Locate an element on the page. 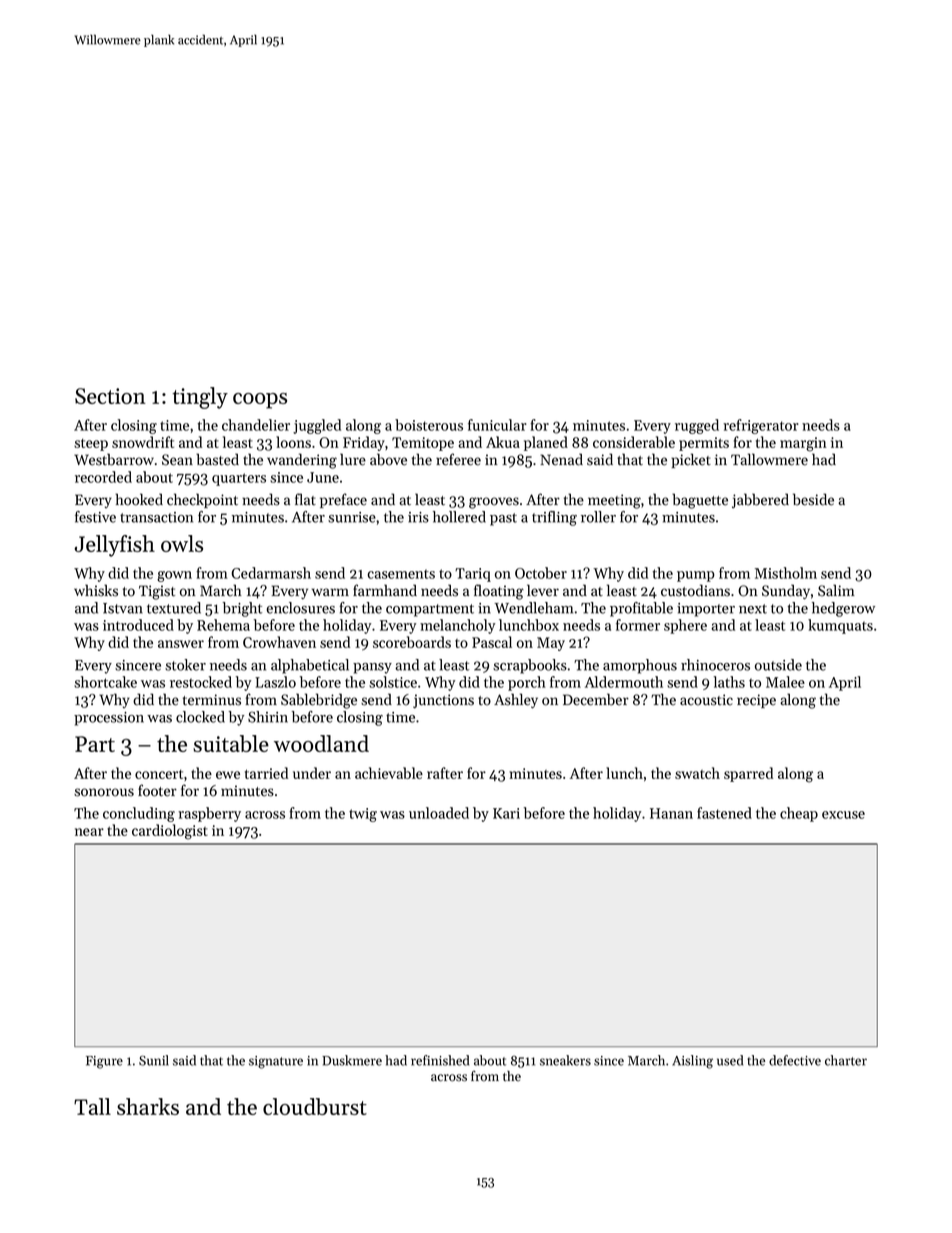 Image resolution: width=952 pixels, height=1233 pixels. owls is located at coordinates (182, 543).
